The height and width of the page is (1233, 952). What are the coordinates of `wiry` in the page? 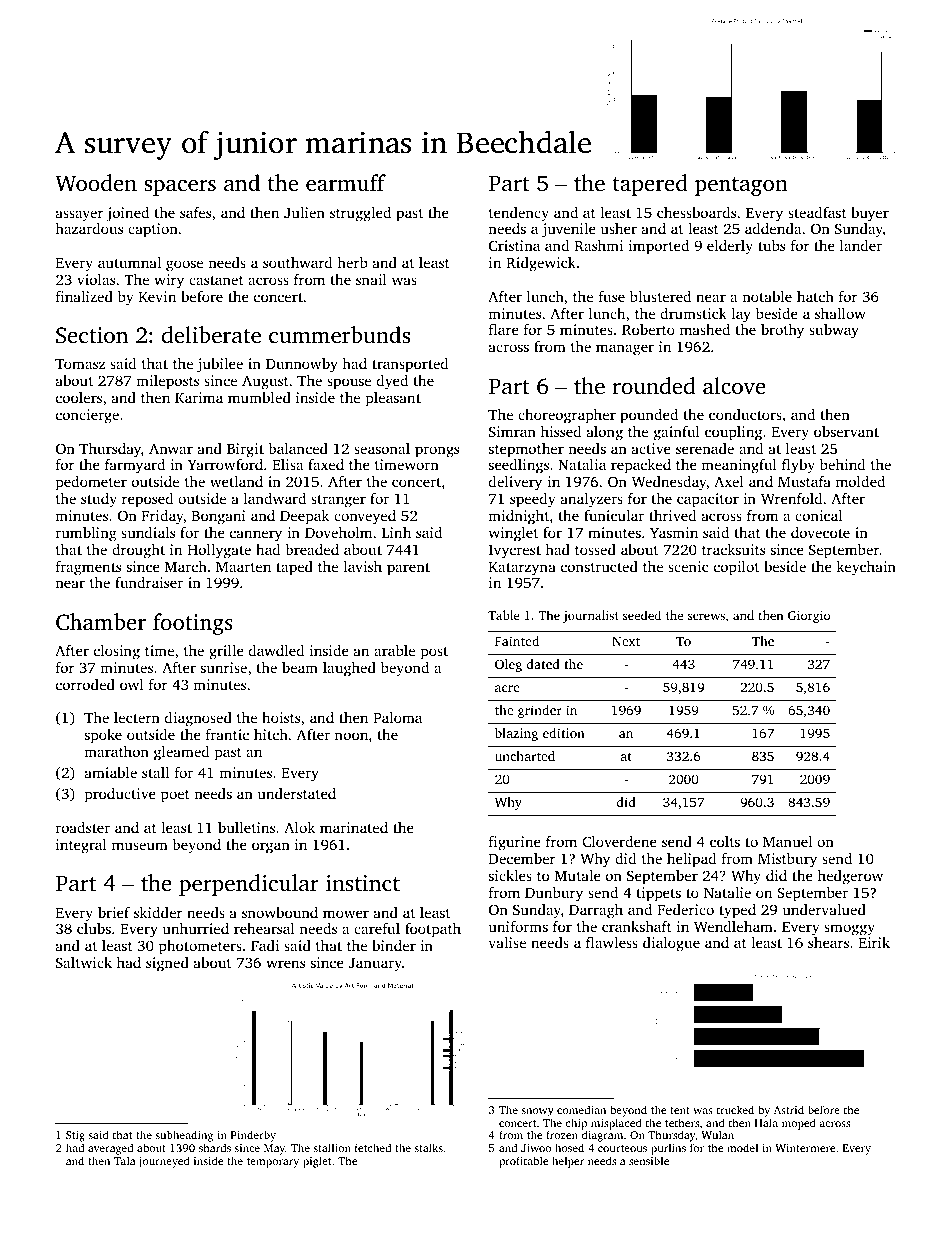 It's located at (169, 281).
